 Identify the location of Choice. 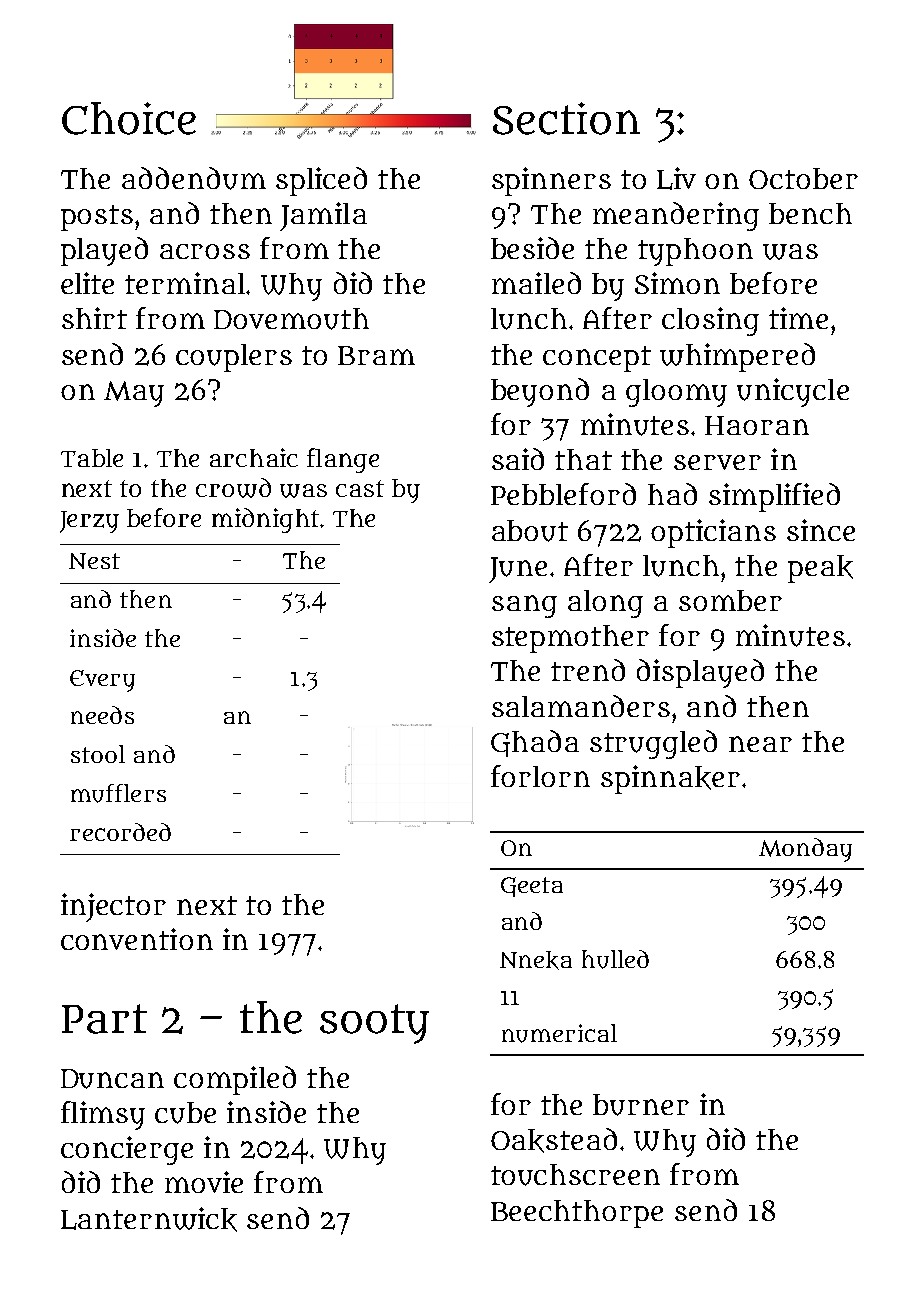
(129, 118).
